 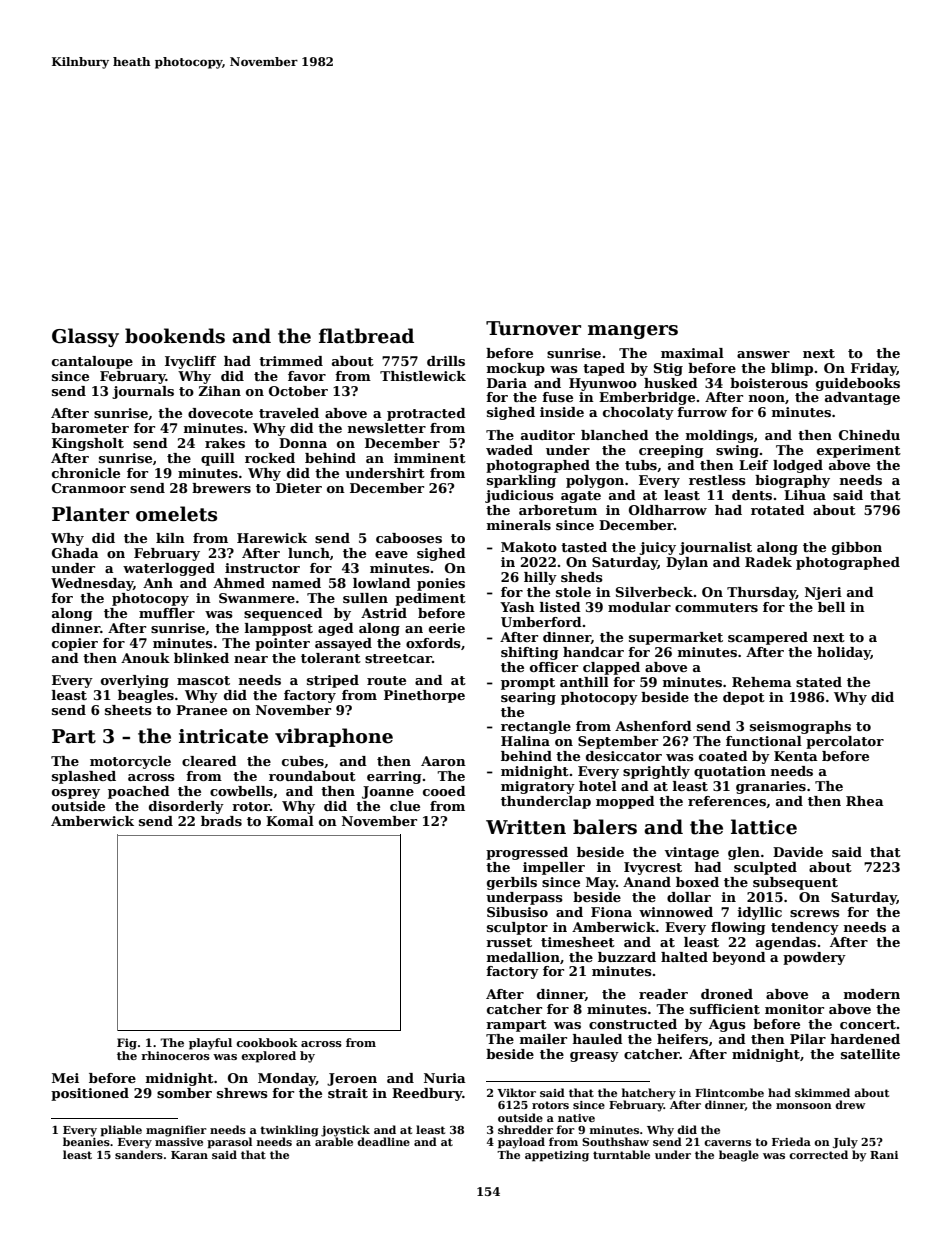 What do you see at coordinates (127, 1044) in the screenshot?
I see `Fig` at bounding box center [127, 1044].
